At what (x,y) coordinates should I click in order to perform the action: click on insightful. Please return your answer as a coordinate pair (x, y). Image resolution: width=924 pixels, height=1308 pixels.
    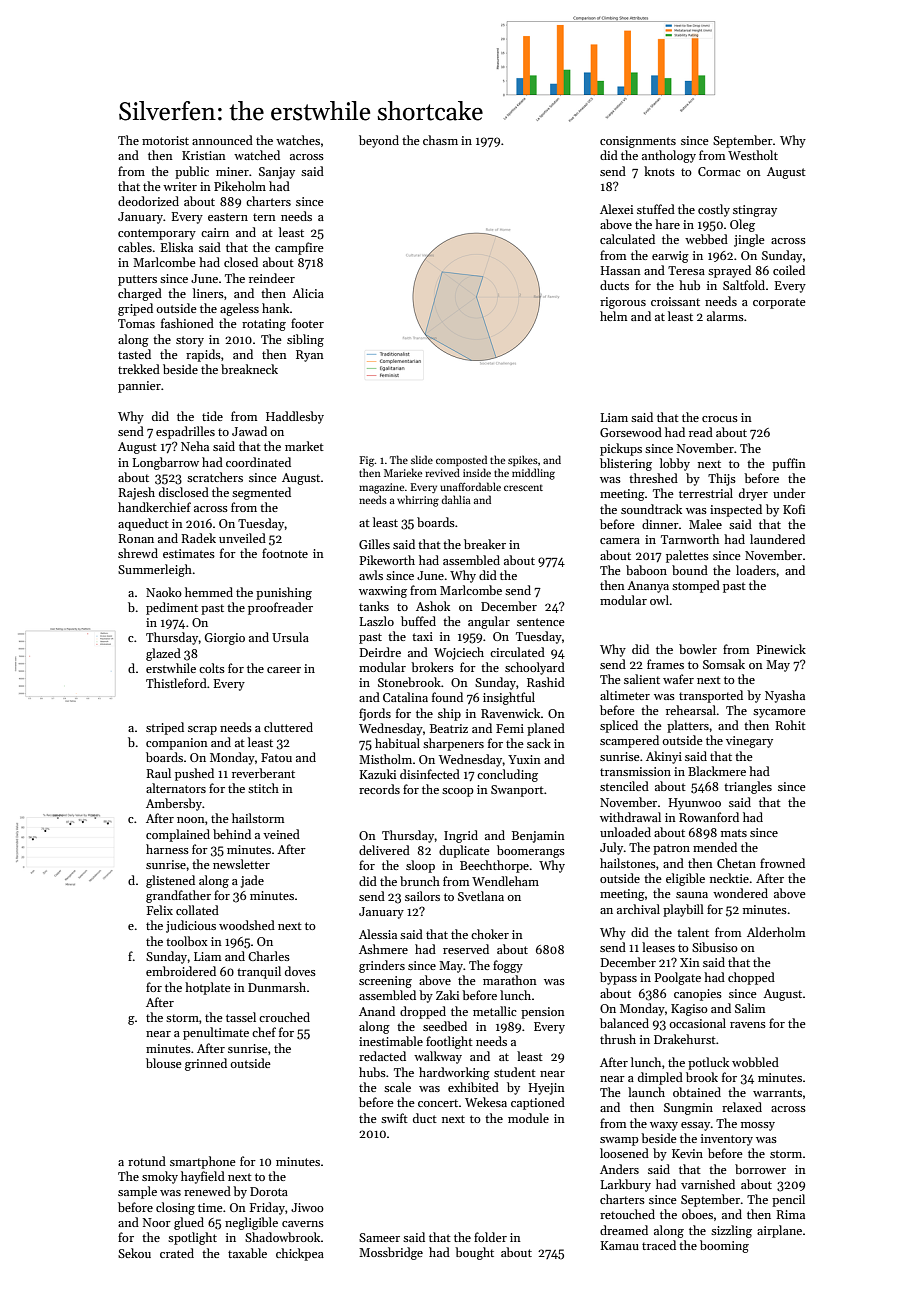
    Looking at the image, I should click on (509, 698).
